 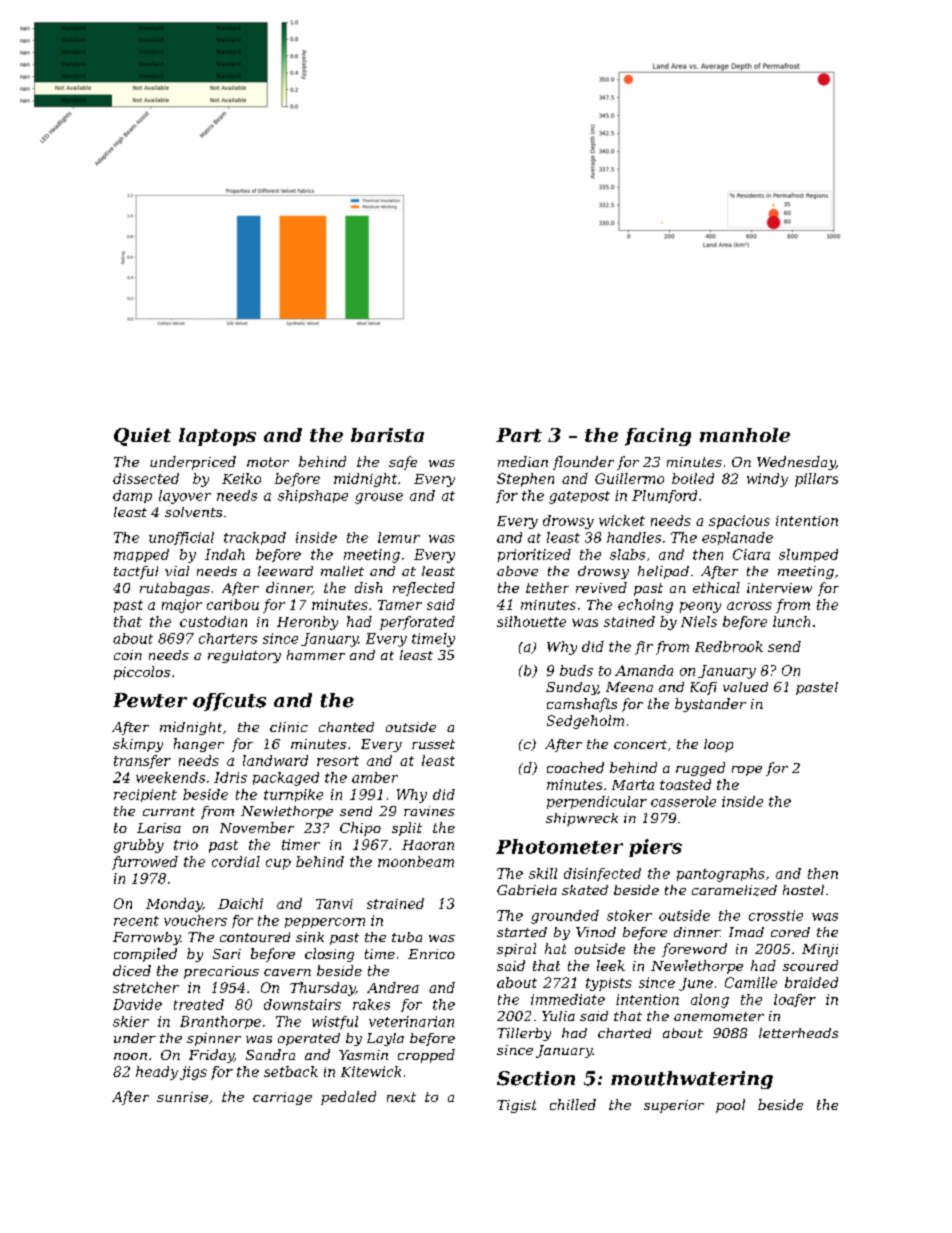 I want to click on sunrise, so click(x=182, y=1097).
